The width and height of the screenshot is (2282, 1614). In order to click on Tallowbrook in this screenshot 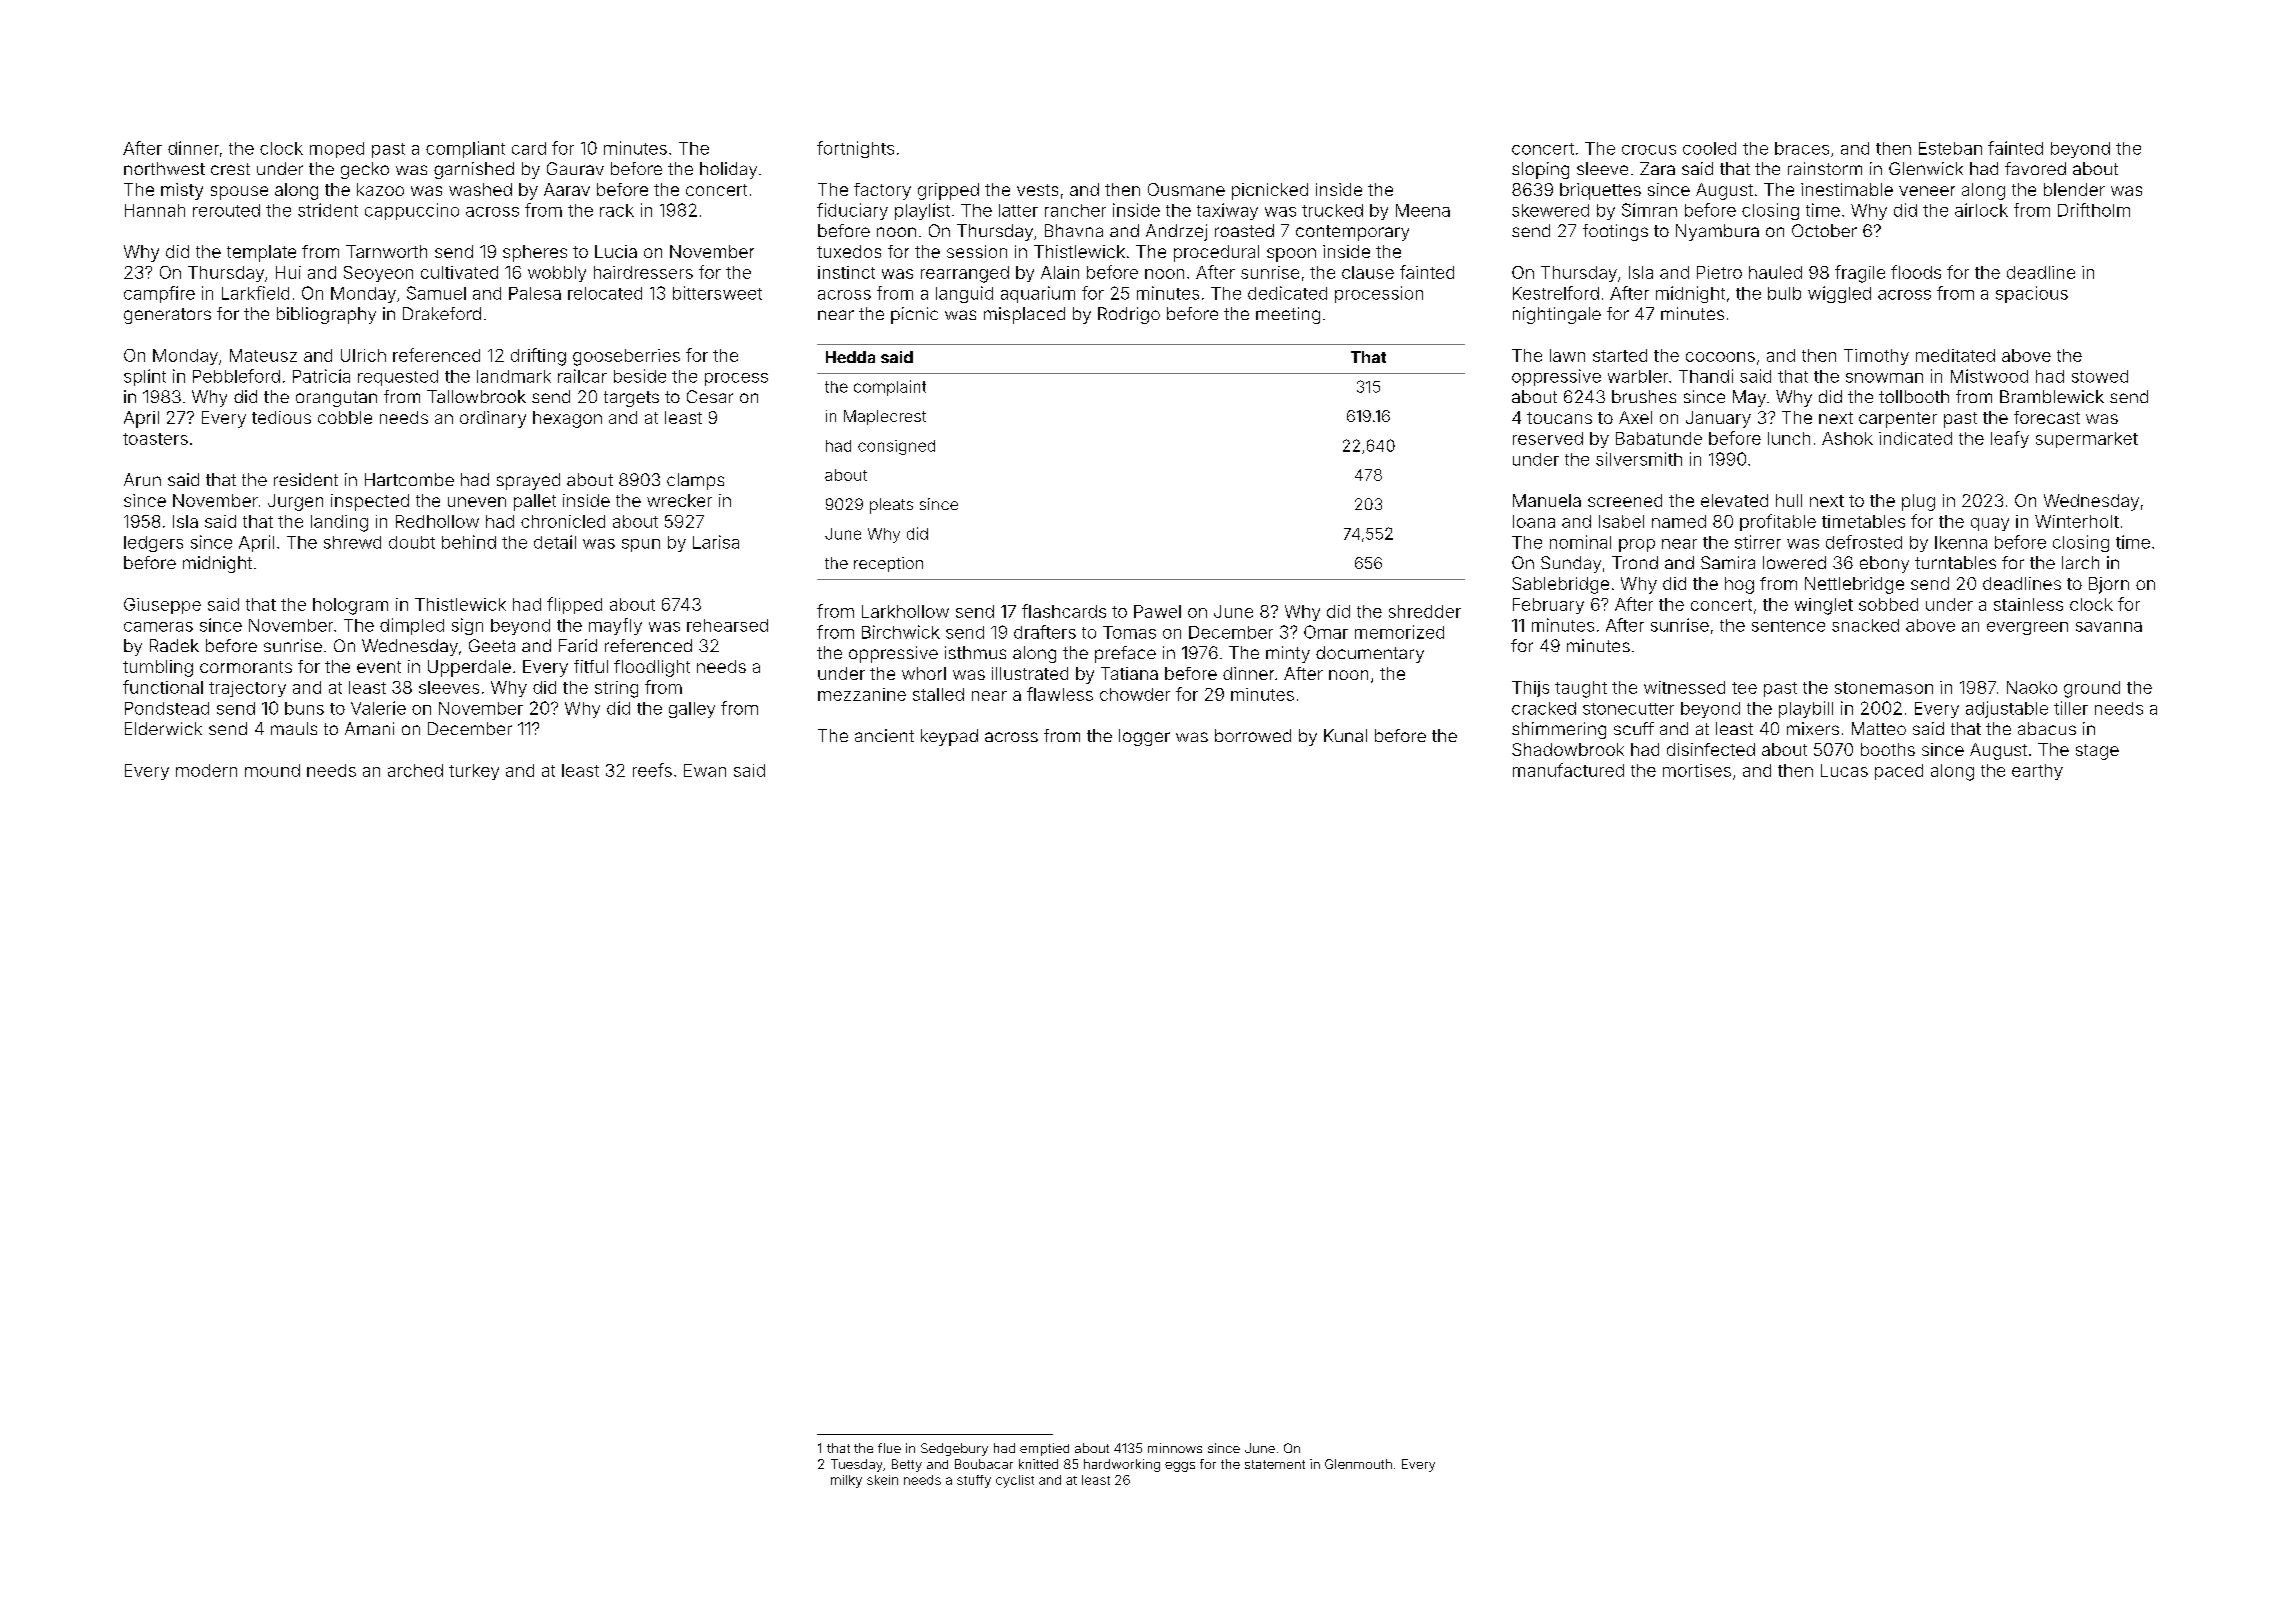, I will do `click(476, 396)`.
